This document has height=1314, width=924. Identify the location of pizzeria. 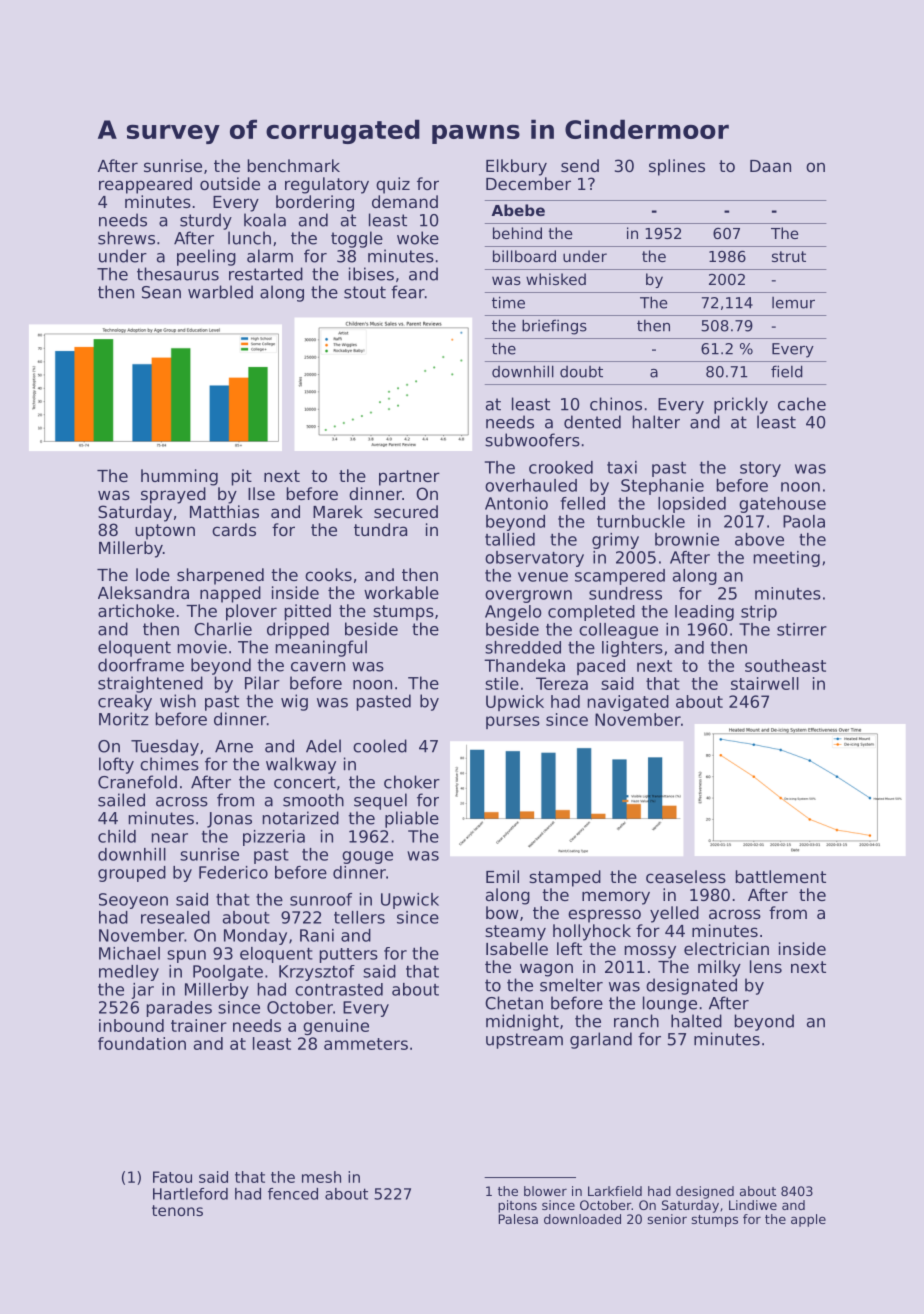
(274, 838).
